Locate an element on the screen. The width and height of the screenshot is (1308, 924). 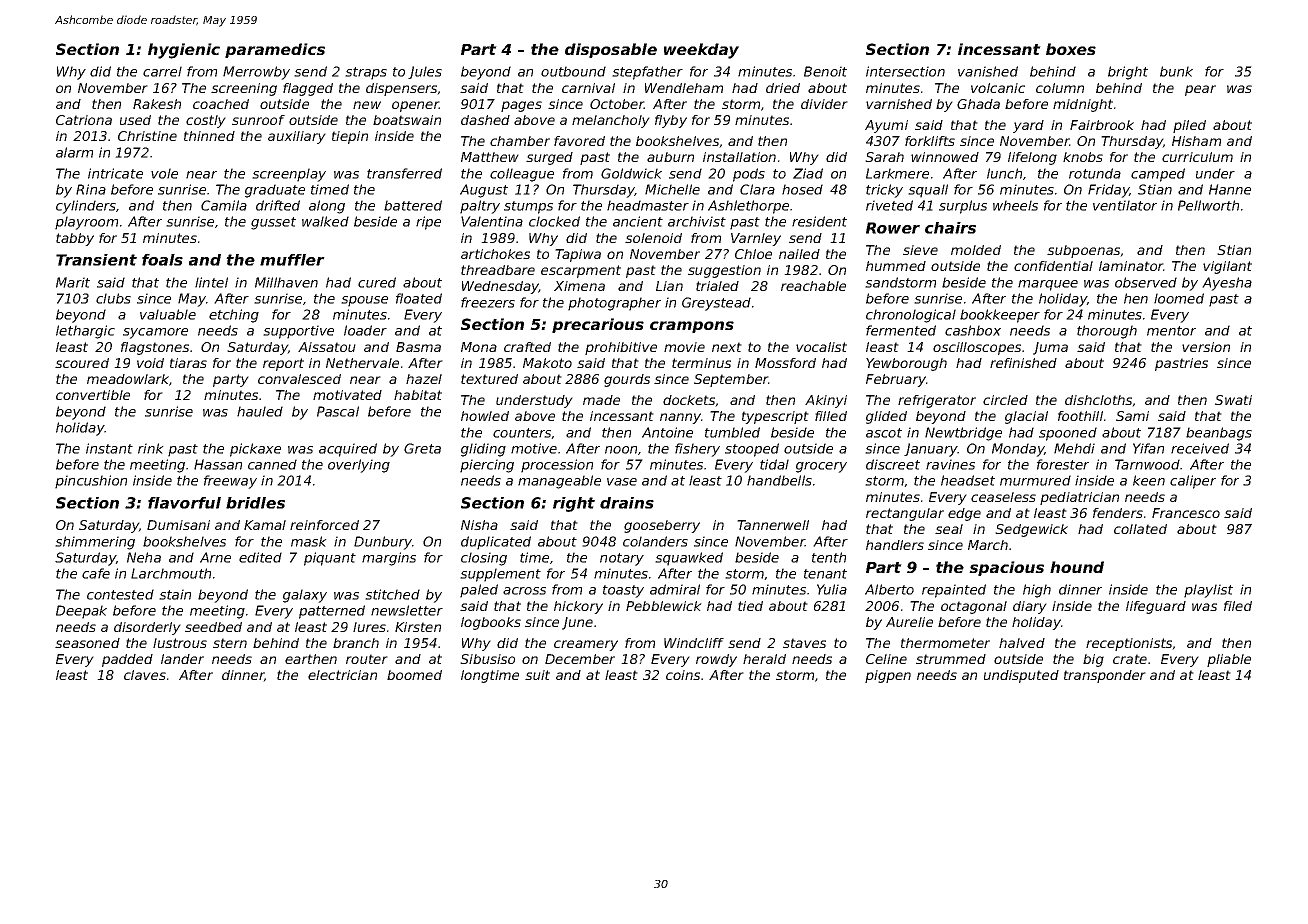
Tarnwood is located at coordinates (1147, 464).
